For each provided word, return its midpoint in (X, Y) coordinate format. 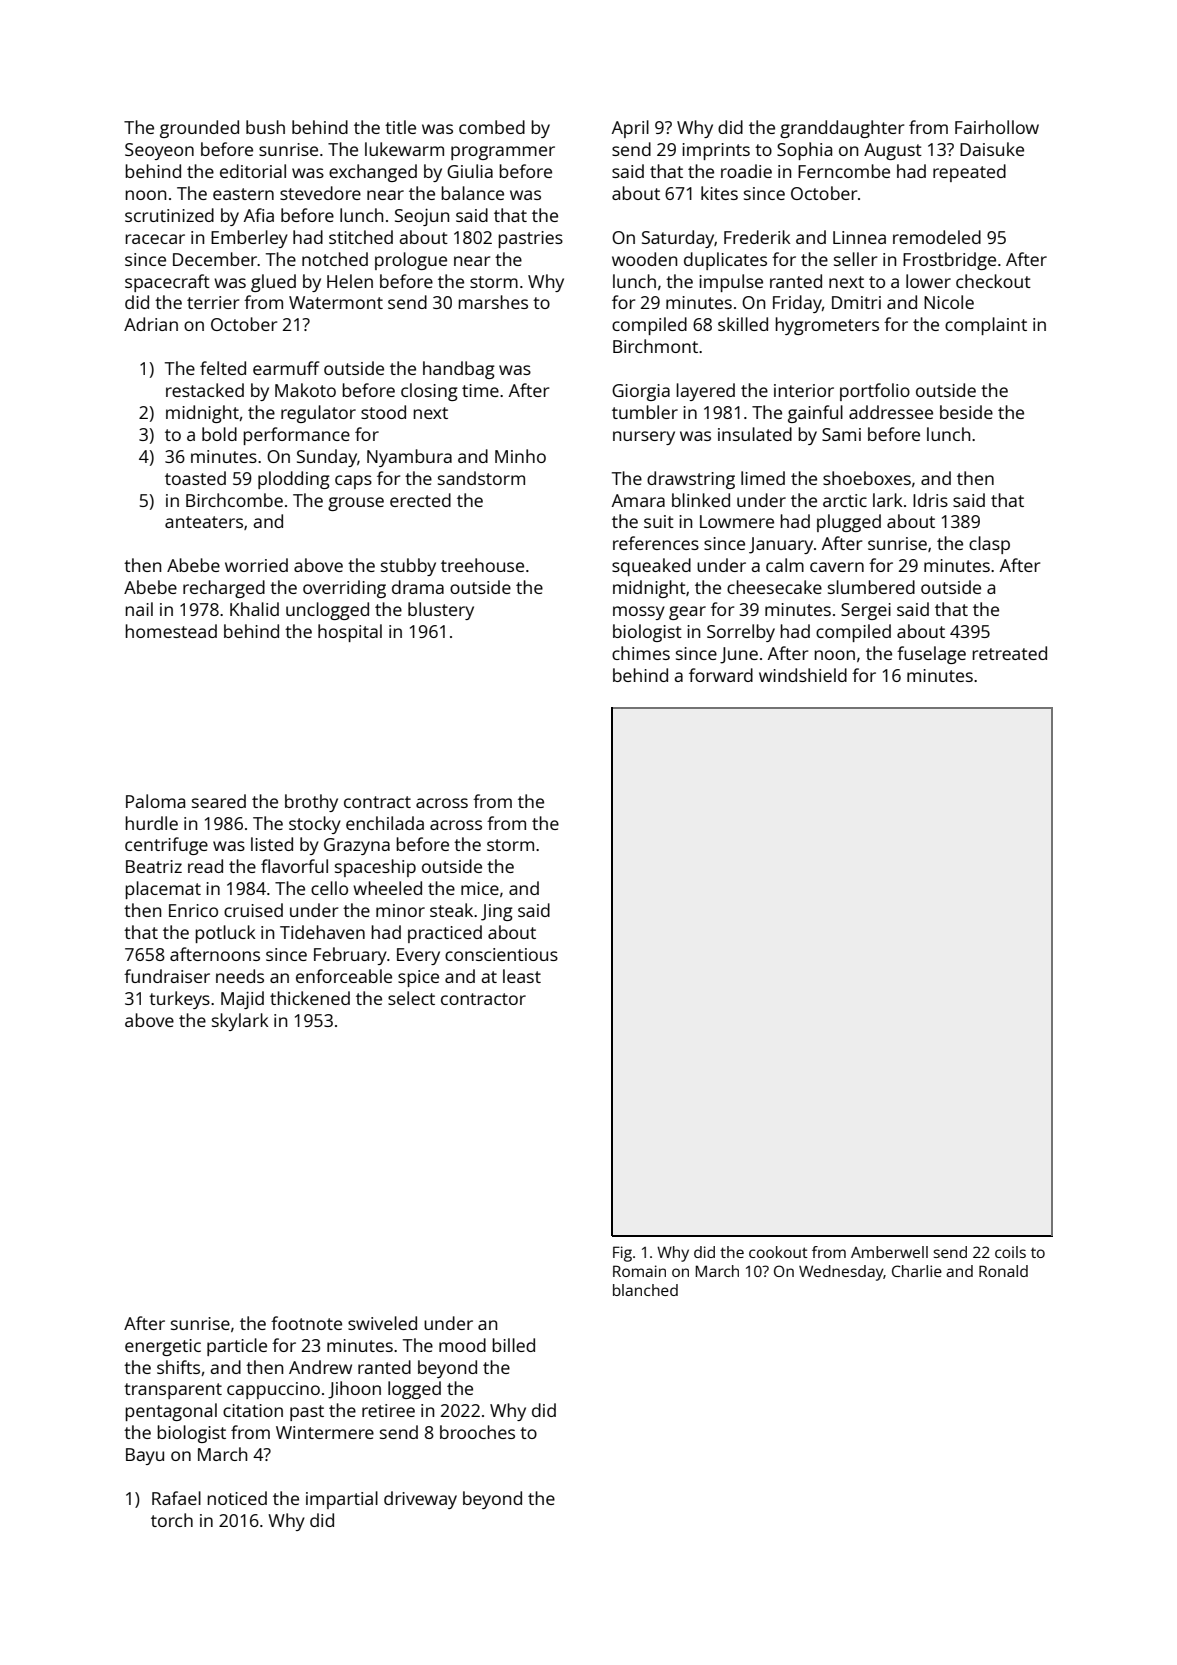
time (480, 390)
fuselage (931, 655)
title (400, 127)
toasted (195, 478)
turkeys (179, 1000)
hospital (350, 633)
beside (966, 412)
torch (172, 1520)
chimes (641, 653)
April (630, 129)
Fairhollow (997, 127)
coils (1010, 1252)
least (522, 976)
